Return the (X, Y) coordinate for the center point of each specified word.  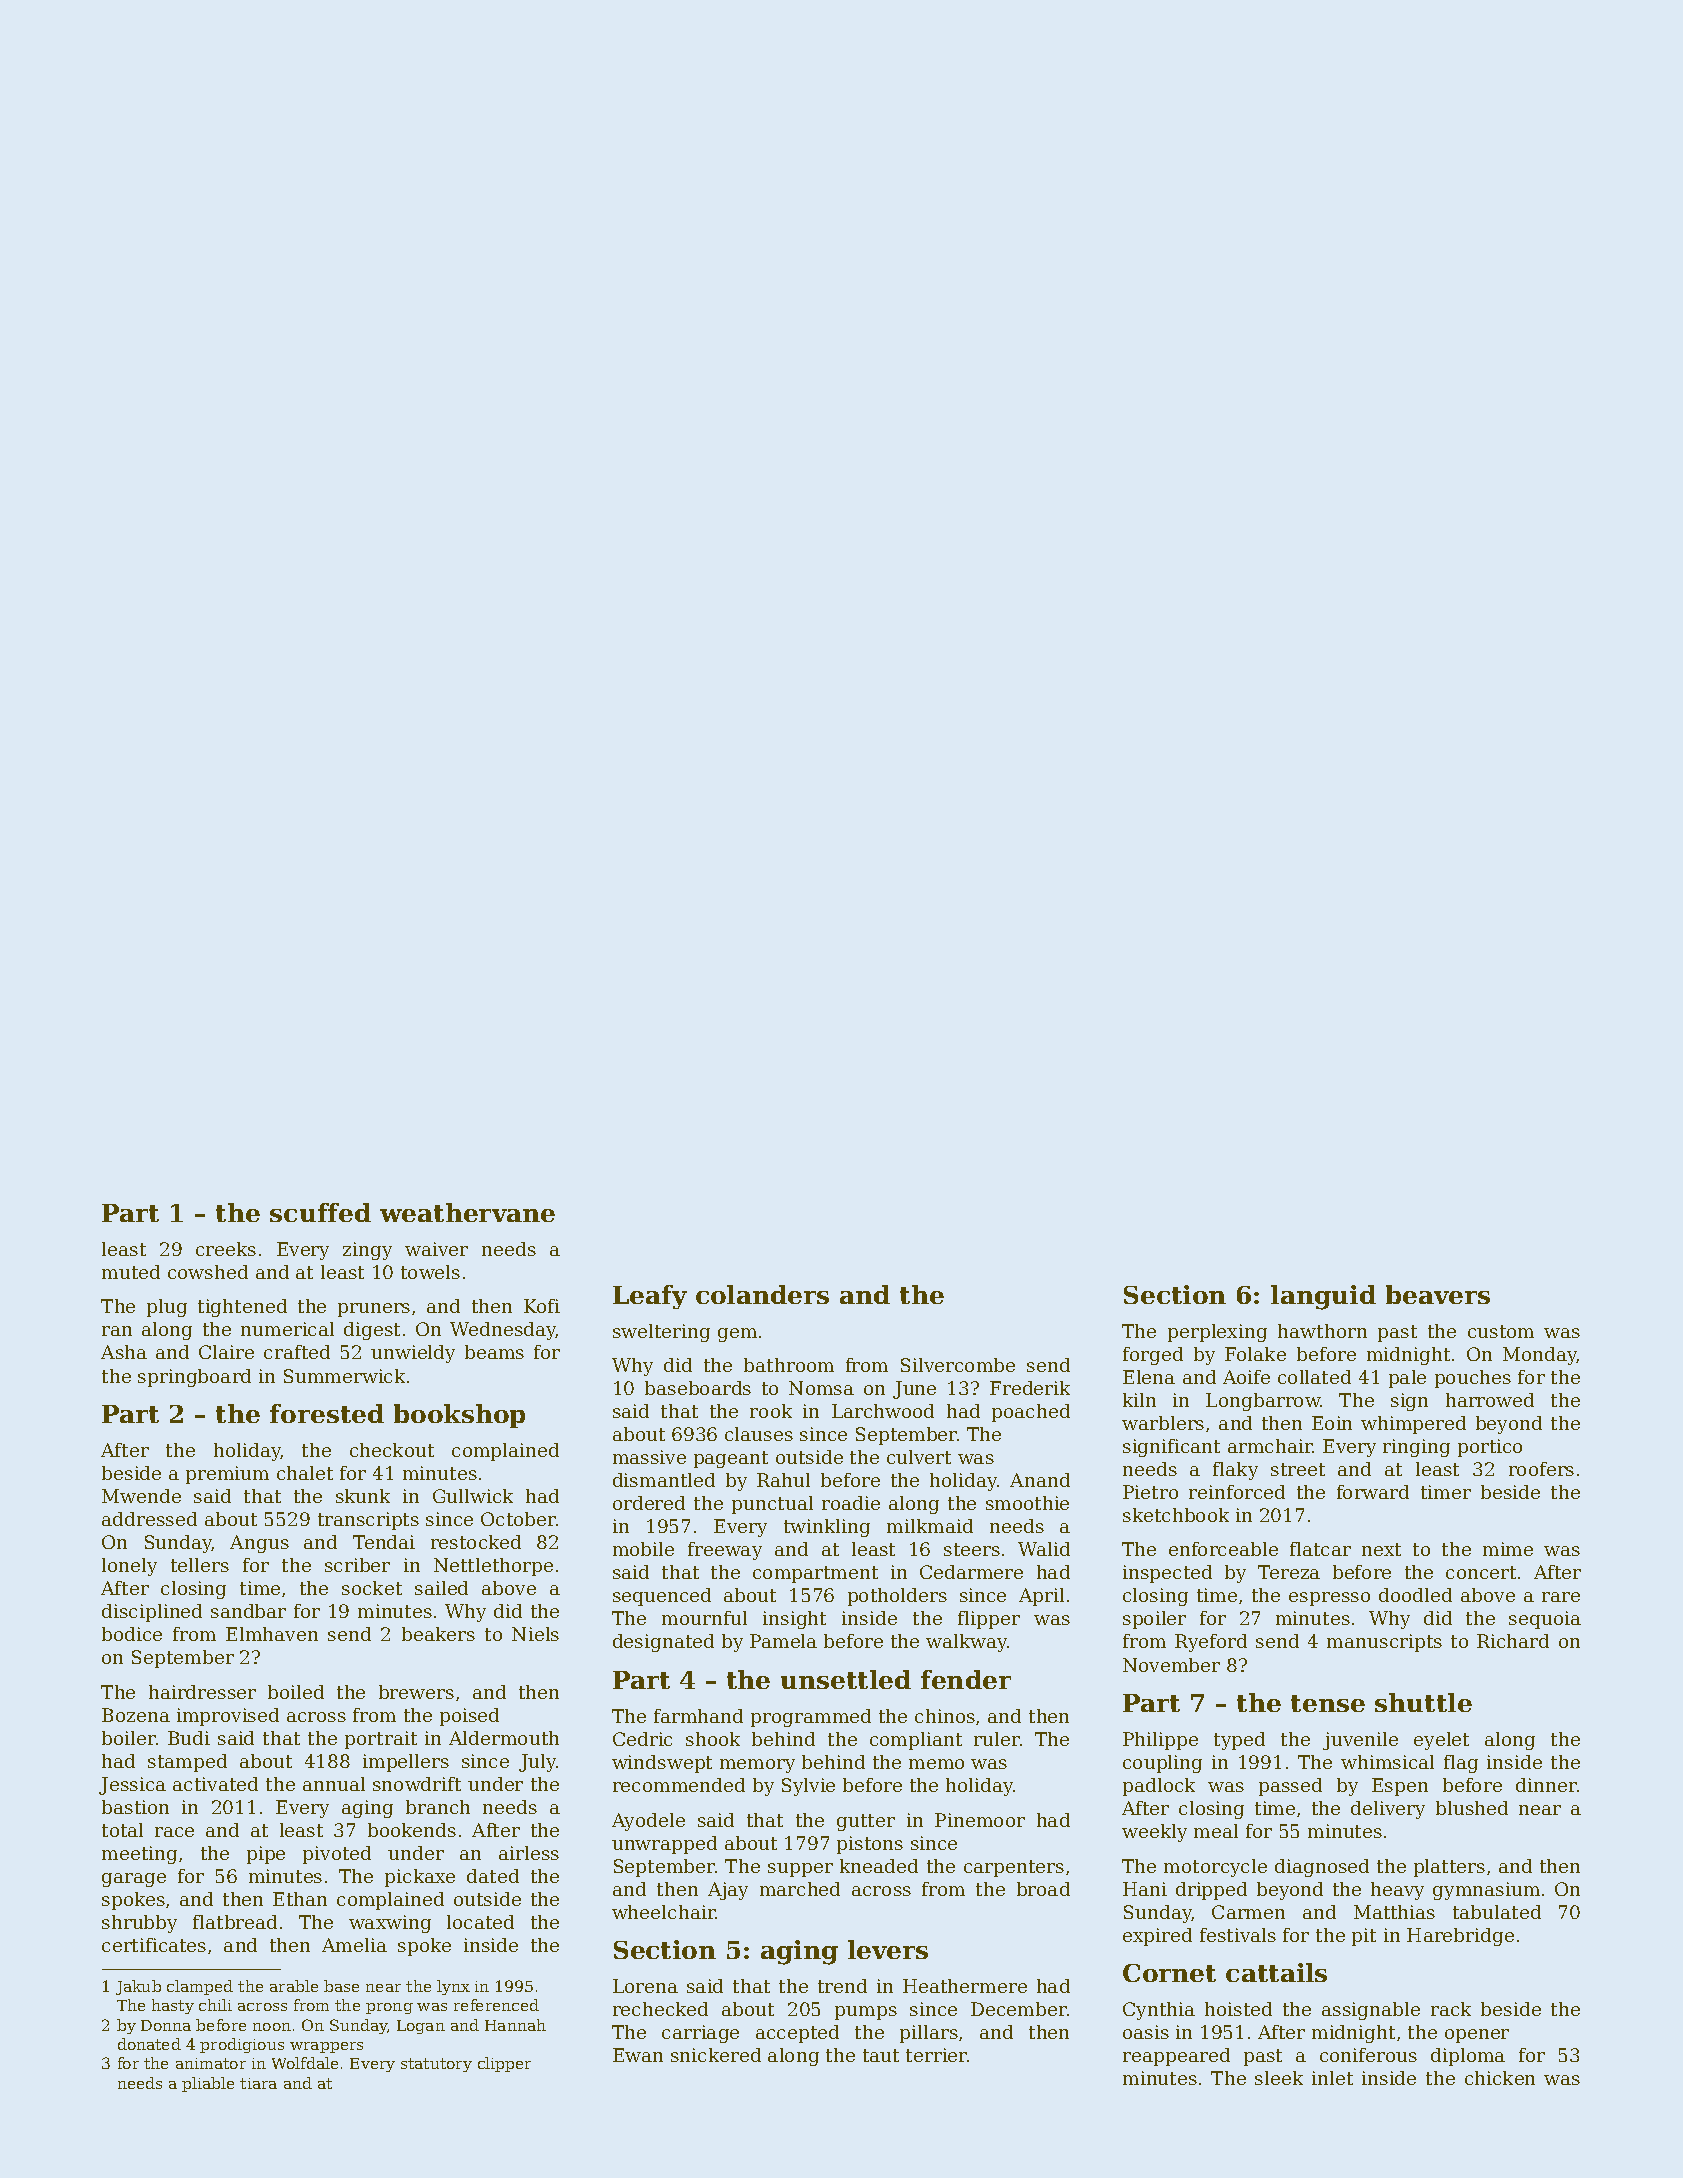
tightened (242, 1308)
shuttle (1423, 1702)
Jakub (138, 1987)
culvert (919, 1457)
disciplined (152, 1613)
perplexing (1217, 1333)
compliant (916, 1741)
